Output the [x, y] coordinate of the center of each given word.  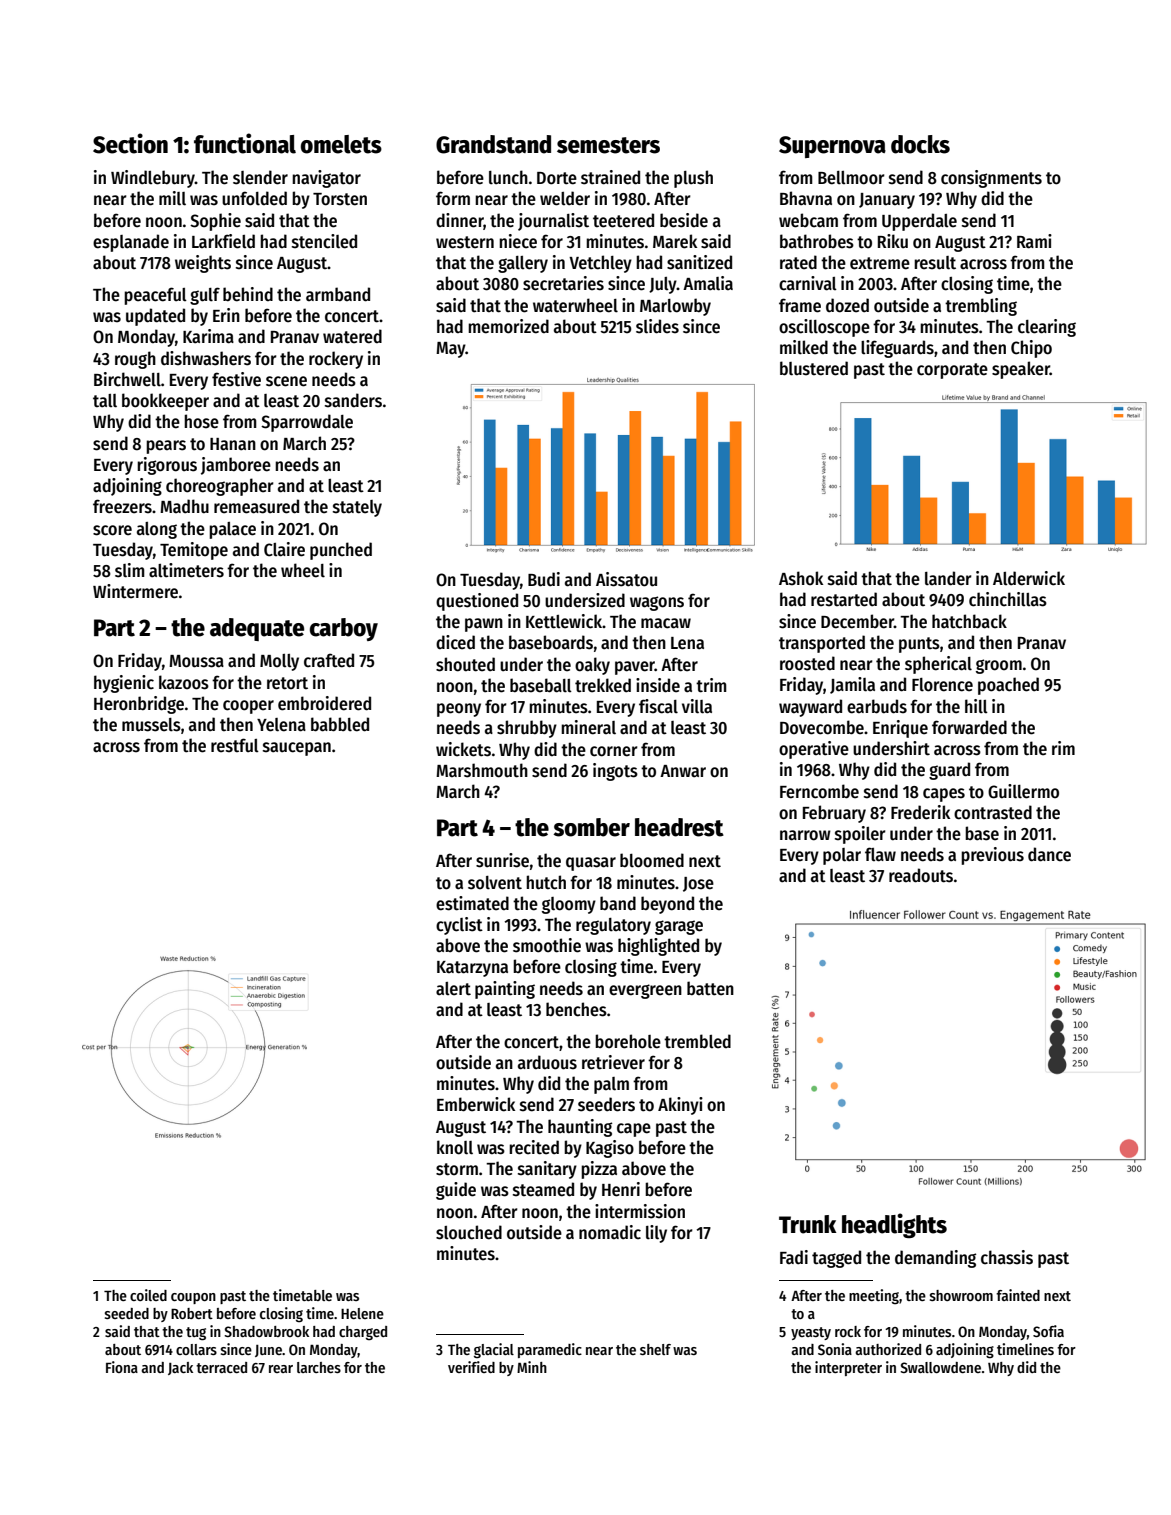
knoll [455, 1147]
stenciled [324, 241]
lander [948, 578]
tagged [836, 1259]
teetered [623, 220]
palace [232, 530]
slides [657, 326]
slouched [469, 1232]
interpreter [848, 1368]
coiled [148, 1295]
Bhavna [806, 198]
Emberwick [476, 1104]
